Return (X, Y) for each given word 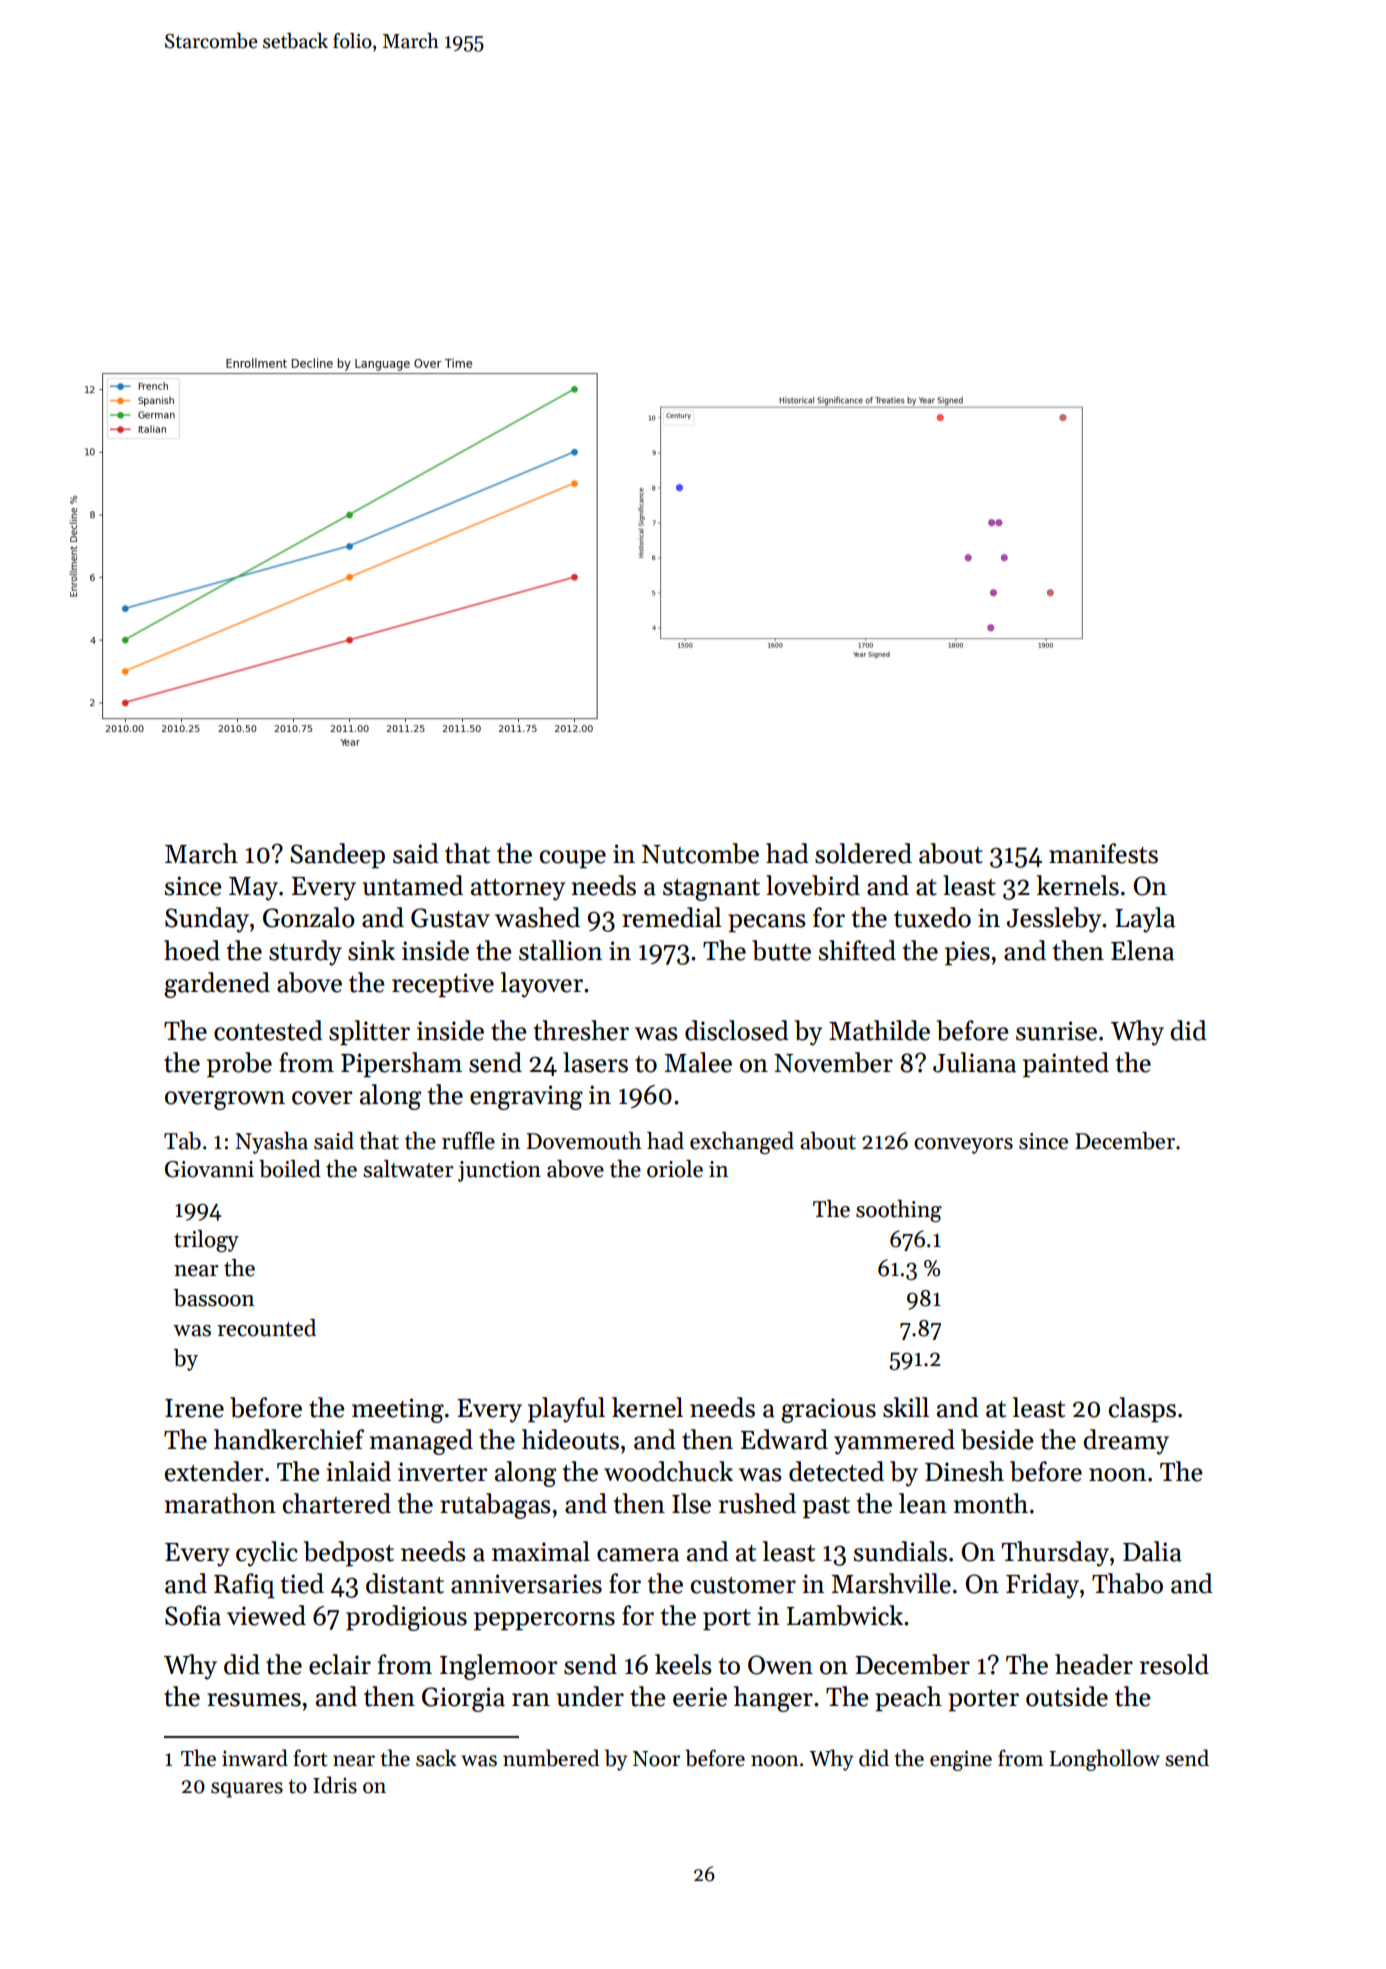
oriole (675, 1169)
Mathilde (879, 1030)
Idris (335, 1785)
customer (743, 1585)
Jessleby (1054, 920)
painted (1066, 1065)
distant (405, 1583)
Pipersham (401, 1065)
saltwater (408, 1169)
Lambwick (845, 1615)
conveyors (963, 1146)
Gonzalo (309, 917)
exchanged (742, 1143)
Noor (656, 1759)
